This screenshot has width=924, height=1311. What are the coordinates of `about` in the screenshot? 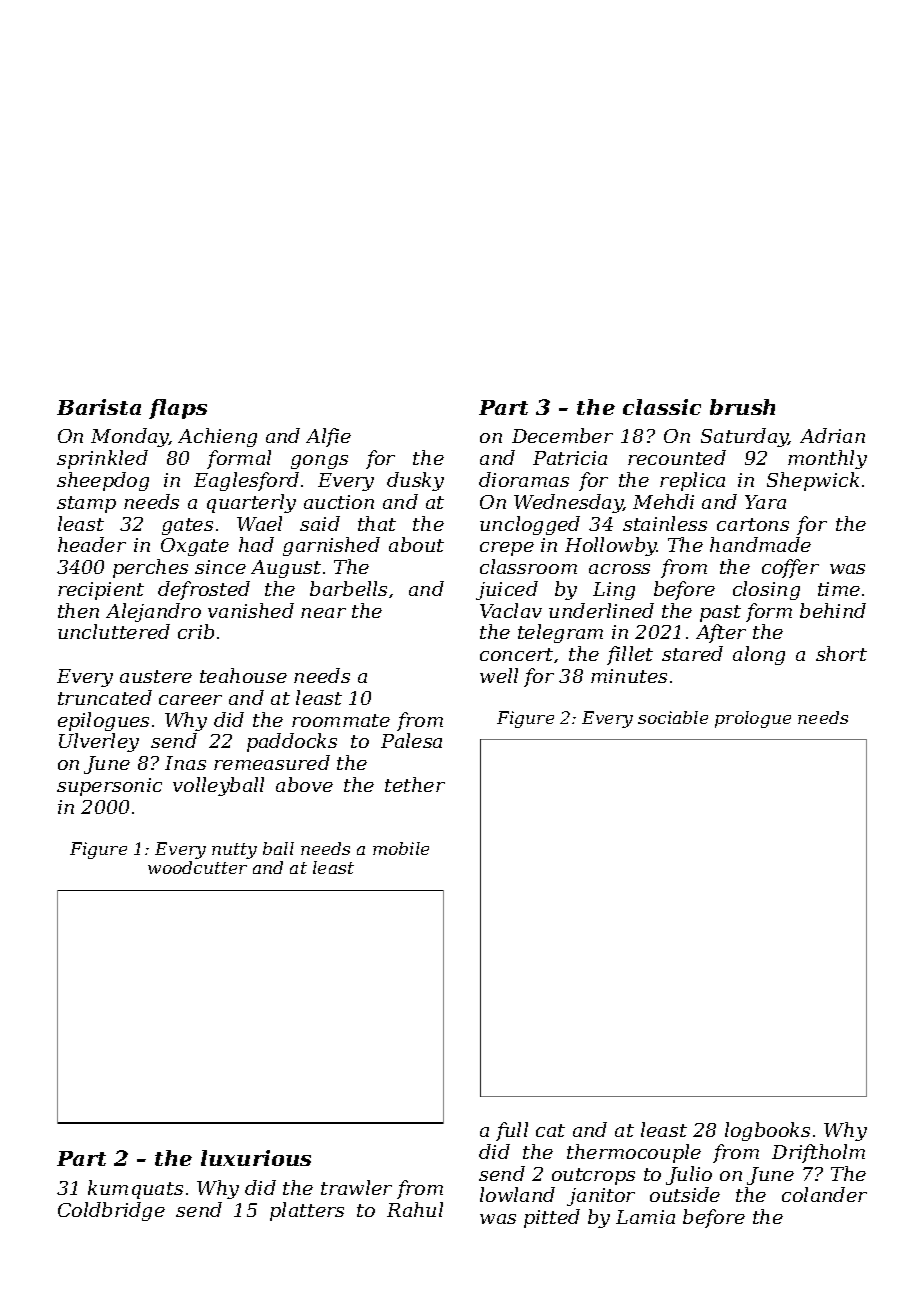 It's located at (416, 544).
